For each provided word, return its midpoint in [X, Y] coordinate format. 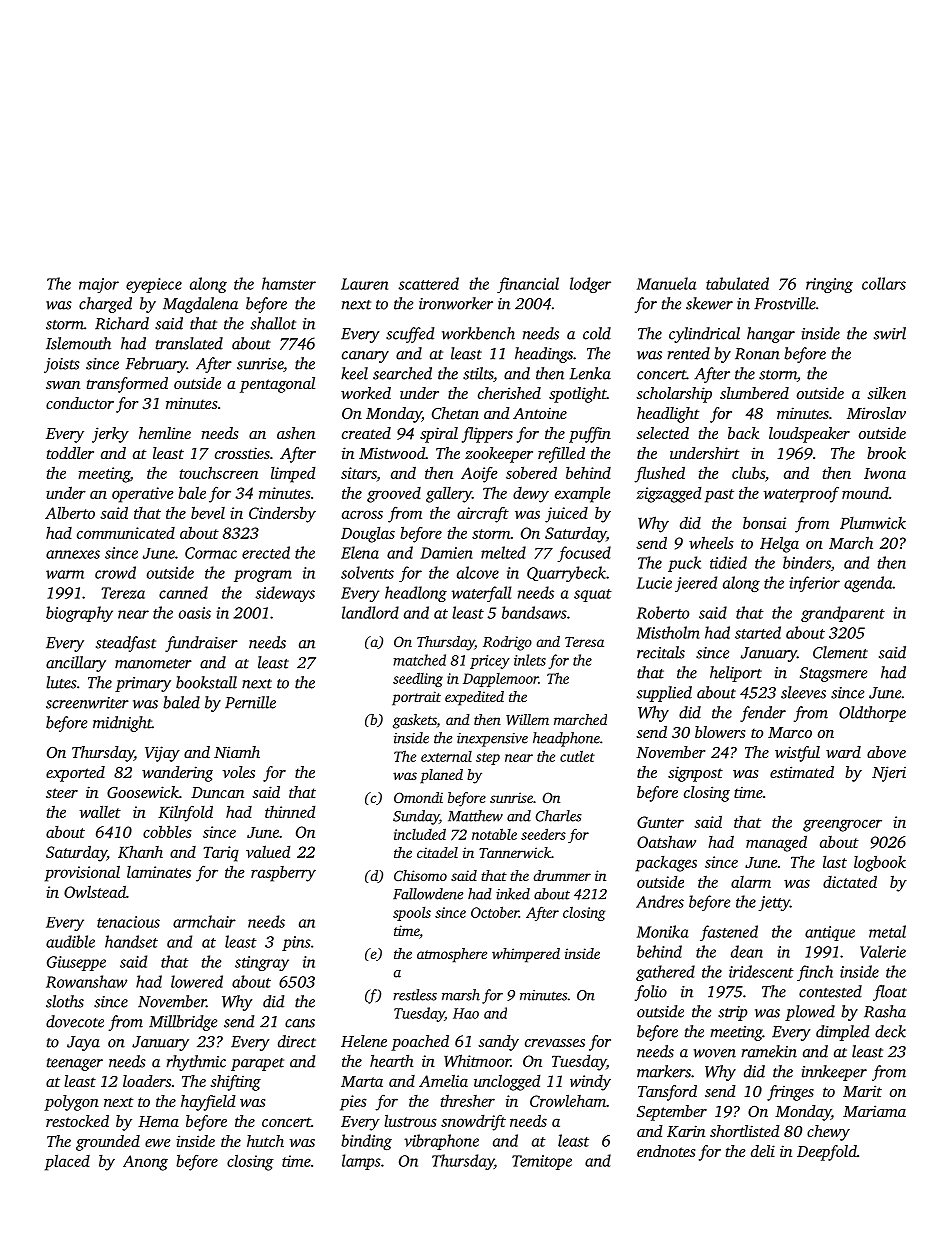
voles [238, 772]
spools [412, 913]
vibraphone [441, 1142]
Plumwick [873, 523]
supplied [664, 694]
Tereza [123, 593]
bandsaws [534, 612]
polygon [71, 1103]
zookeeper [499, 455]
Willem [527, 720]
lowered [197, 981]
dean [747, 951]
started [758, 632]
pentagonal [277, 385]
